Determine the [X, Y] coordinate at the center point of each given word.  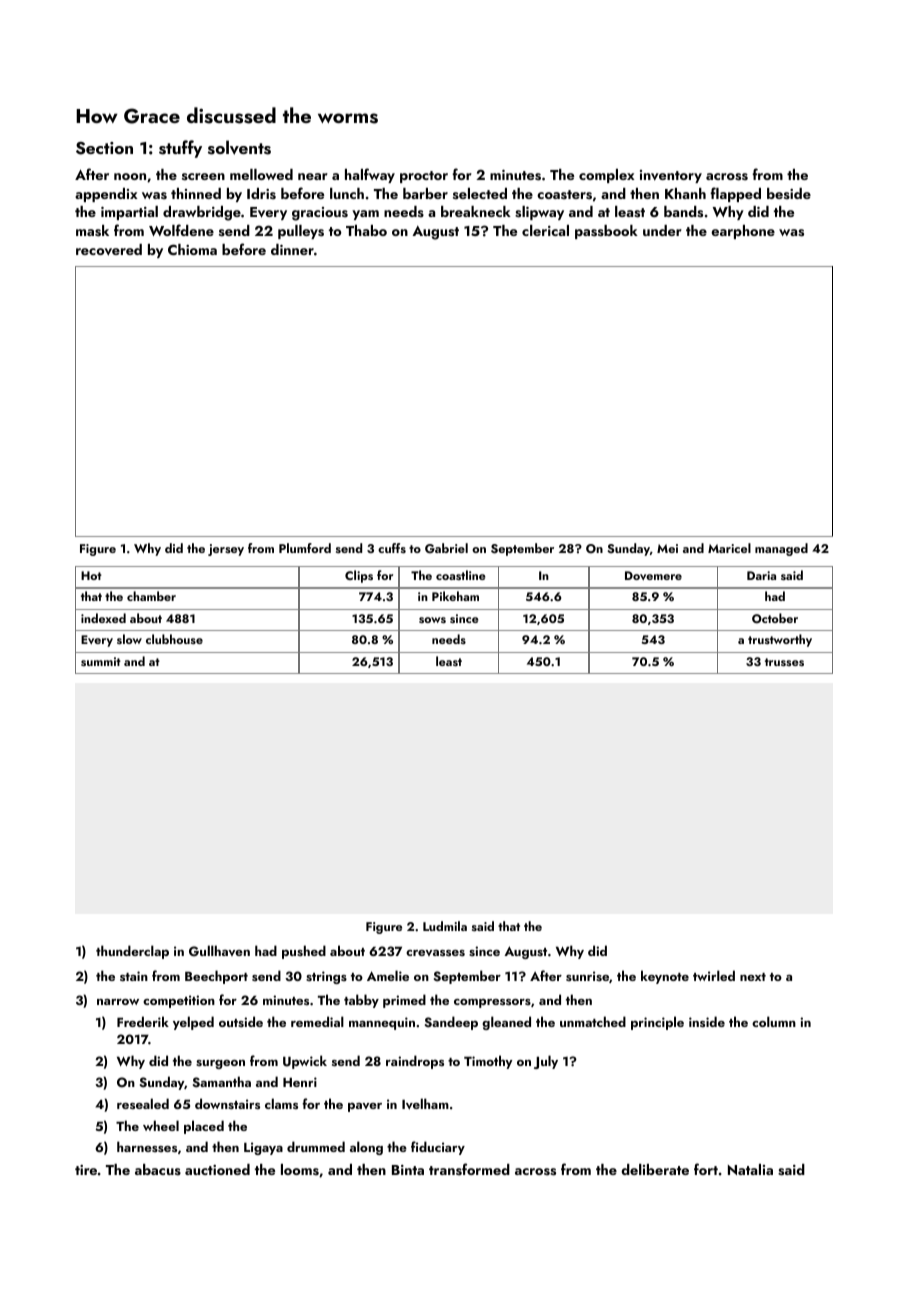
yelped [193, 1023]
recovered [109, 250]
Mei [667, 548]
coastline [461, 575]
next [753, 977]
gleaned [506, 1023]
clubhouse [174, 639]
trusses [784, 662]
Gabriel [446, 548]
